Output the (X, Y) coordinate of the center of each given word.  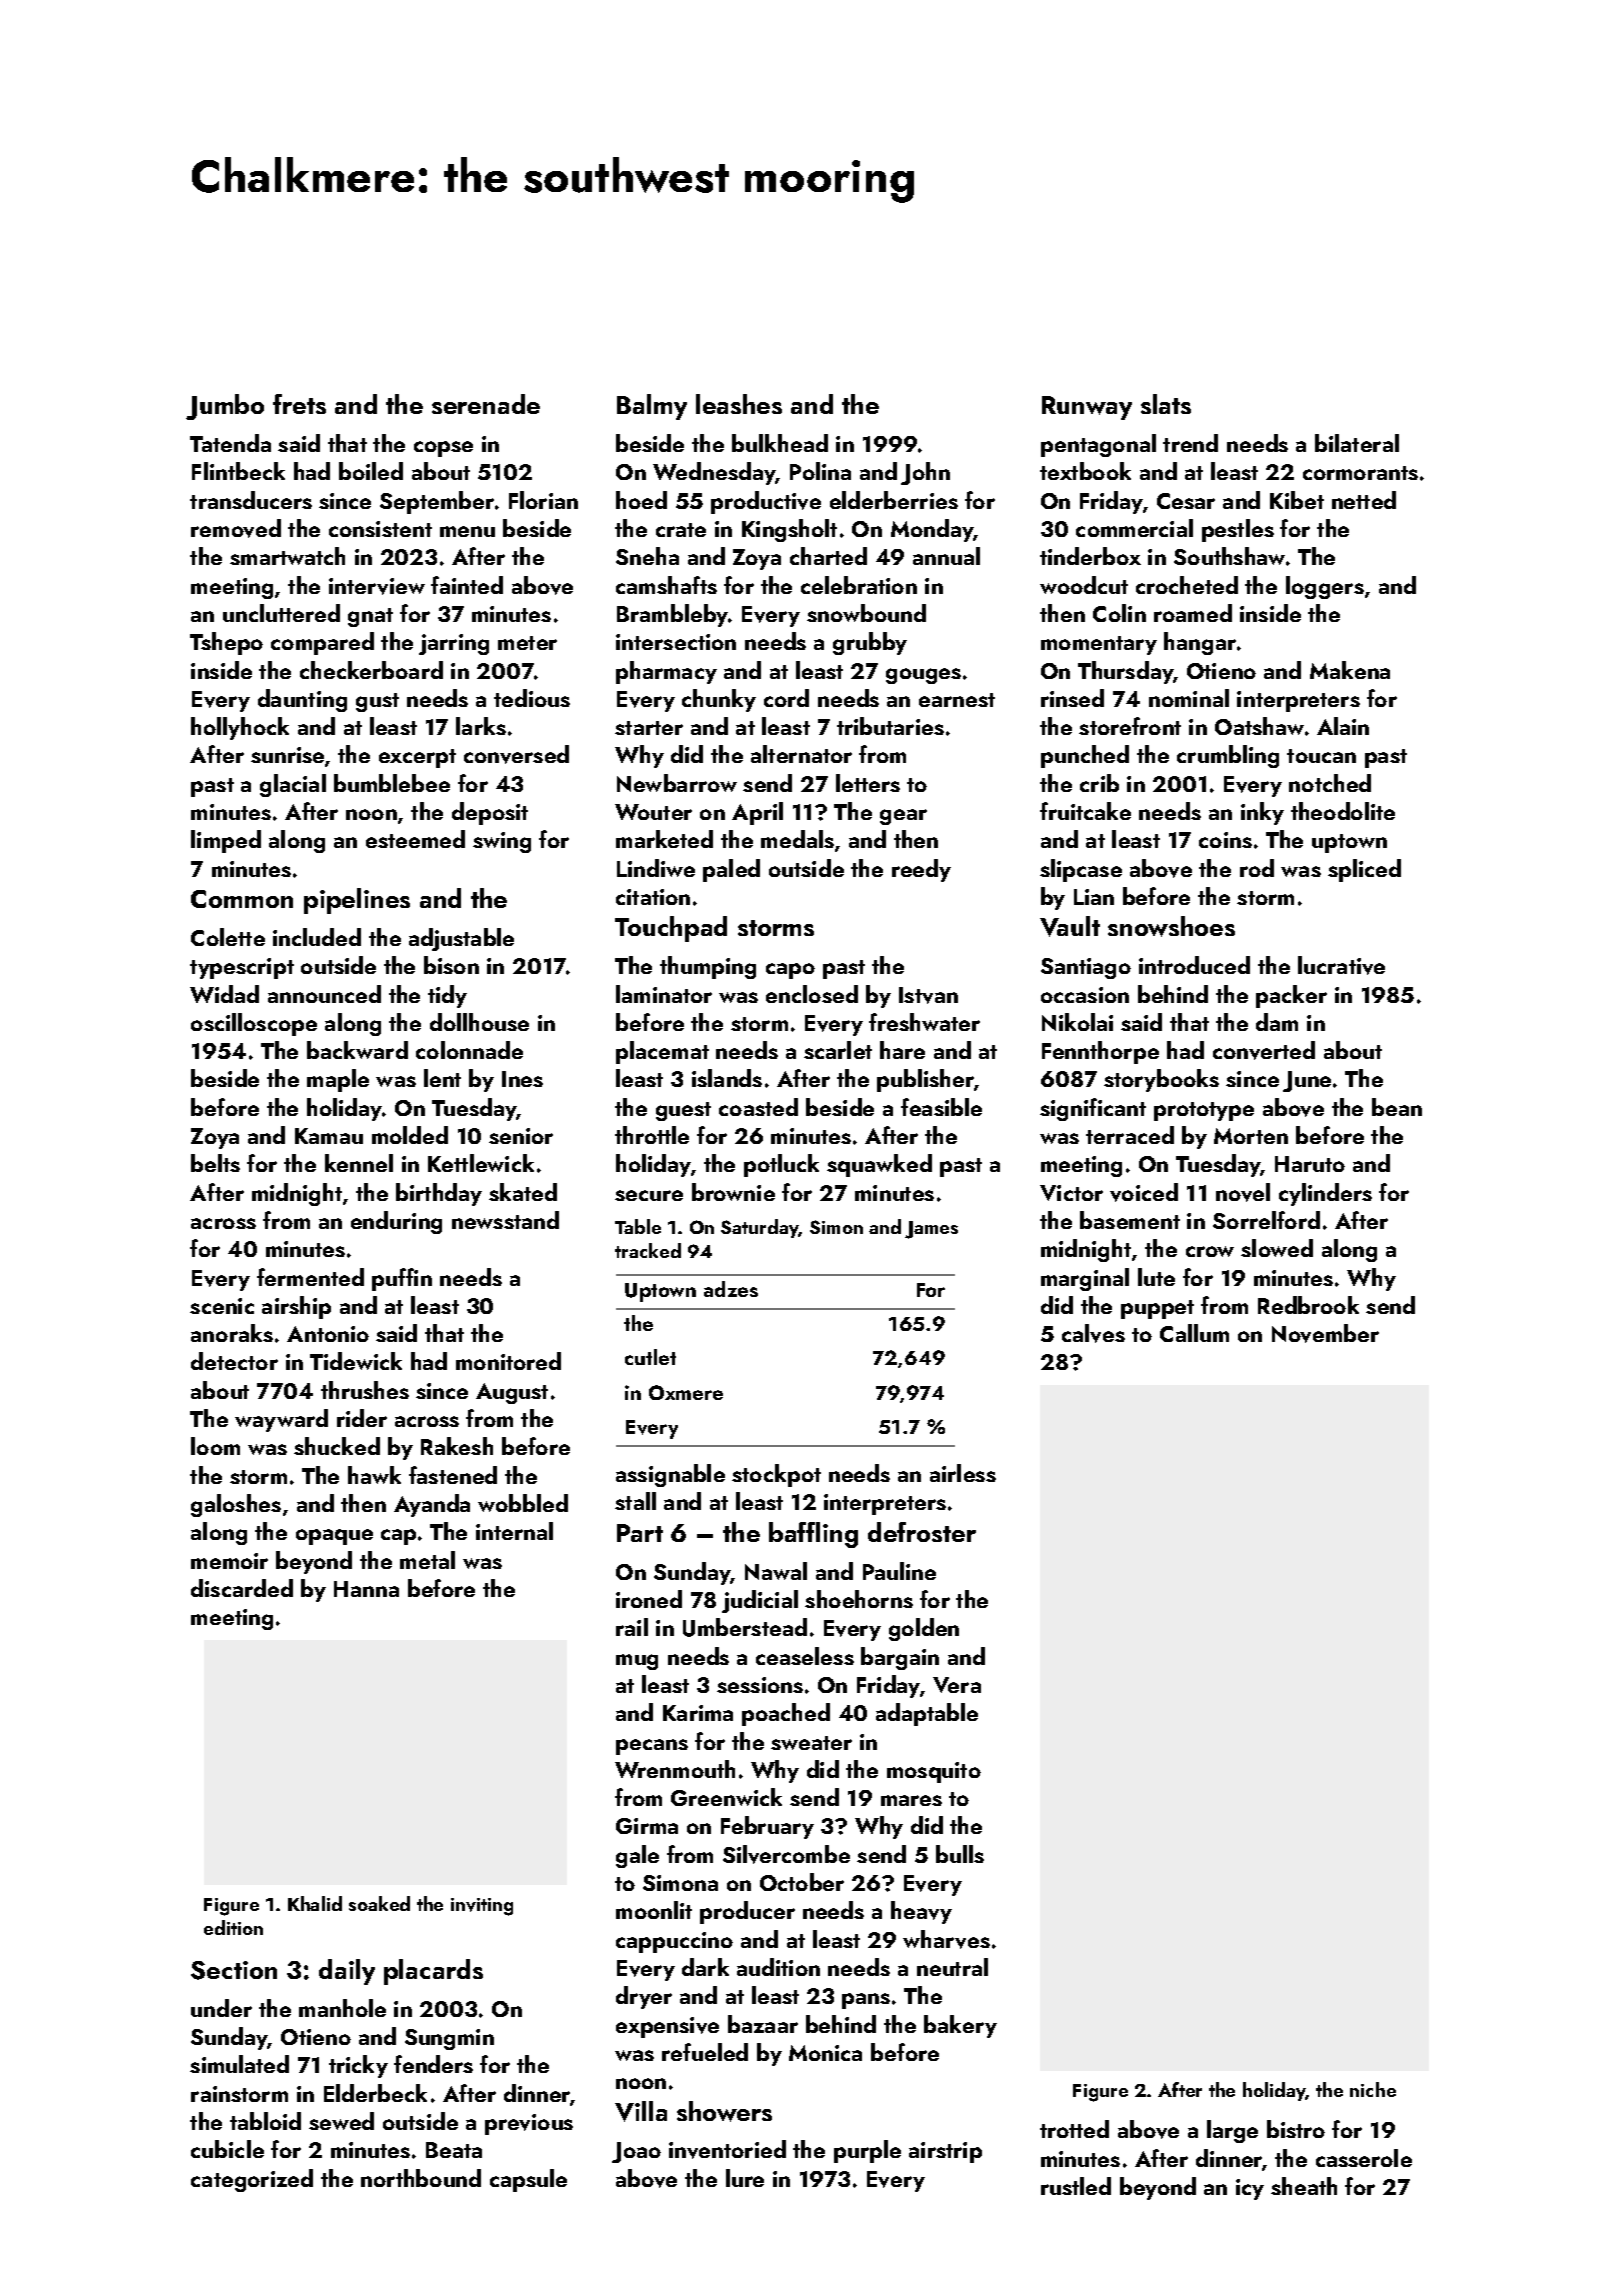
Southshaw (1229, 556)
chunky (719, 700)
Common (242, 899)
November (1325, 1333)
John (925, 473)
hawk (374, 1475)
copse (443, 449)
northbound (421, 2178)
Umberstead (745, 1627)
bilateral (1357, 443)
